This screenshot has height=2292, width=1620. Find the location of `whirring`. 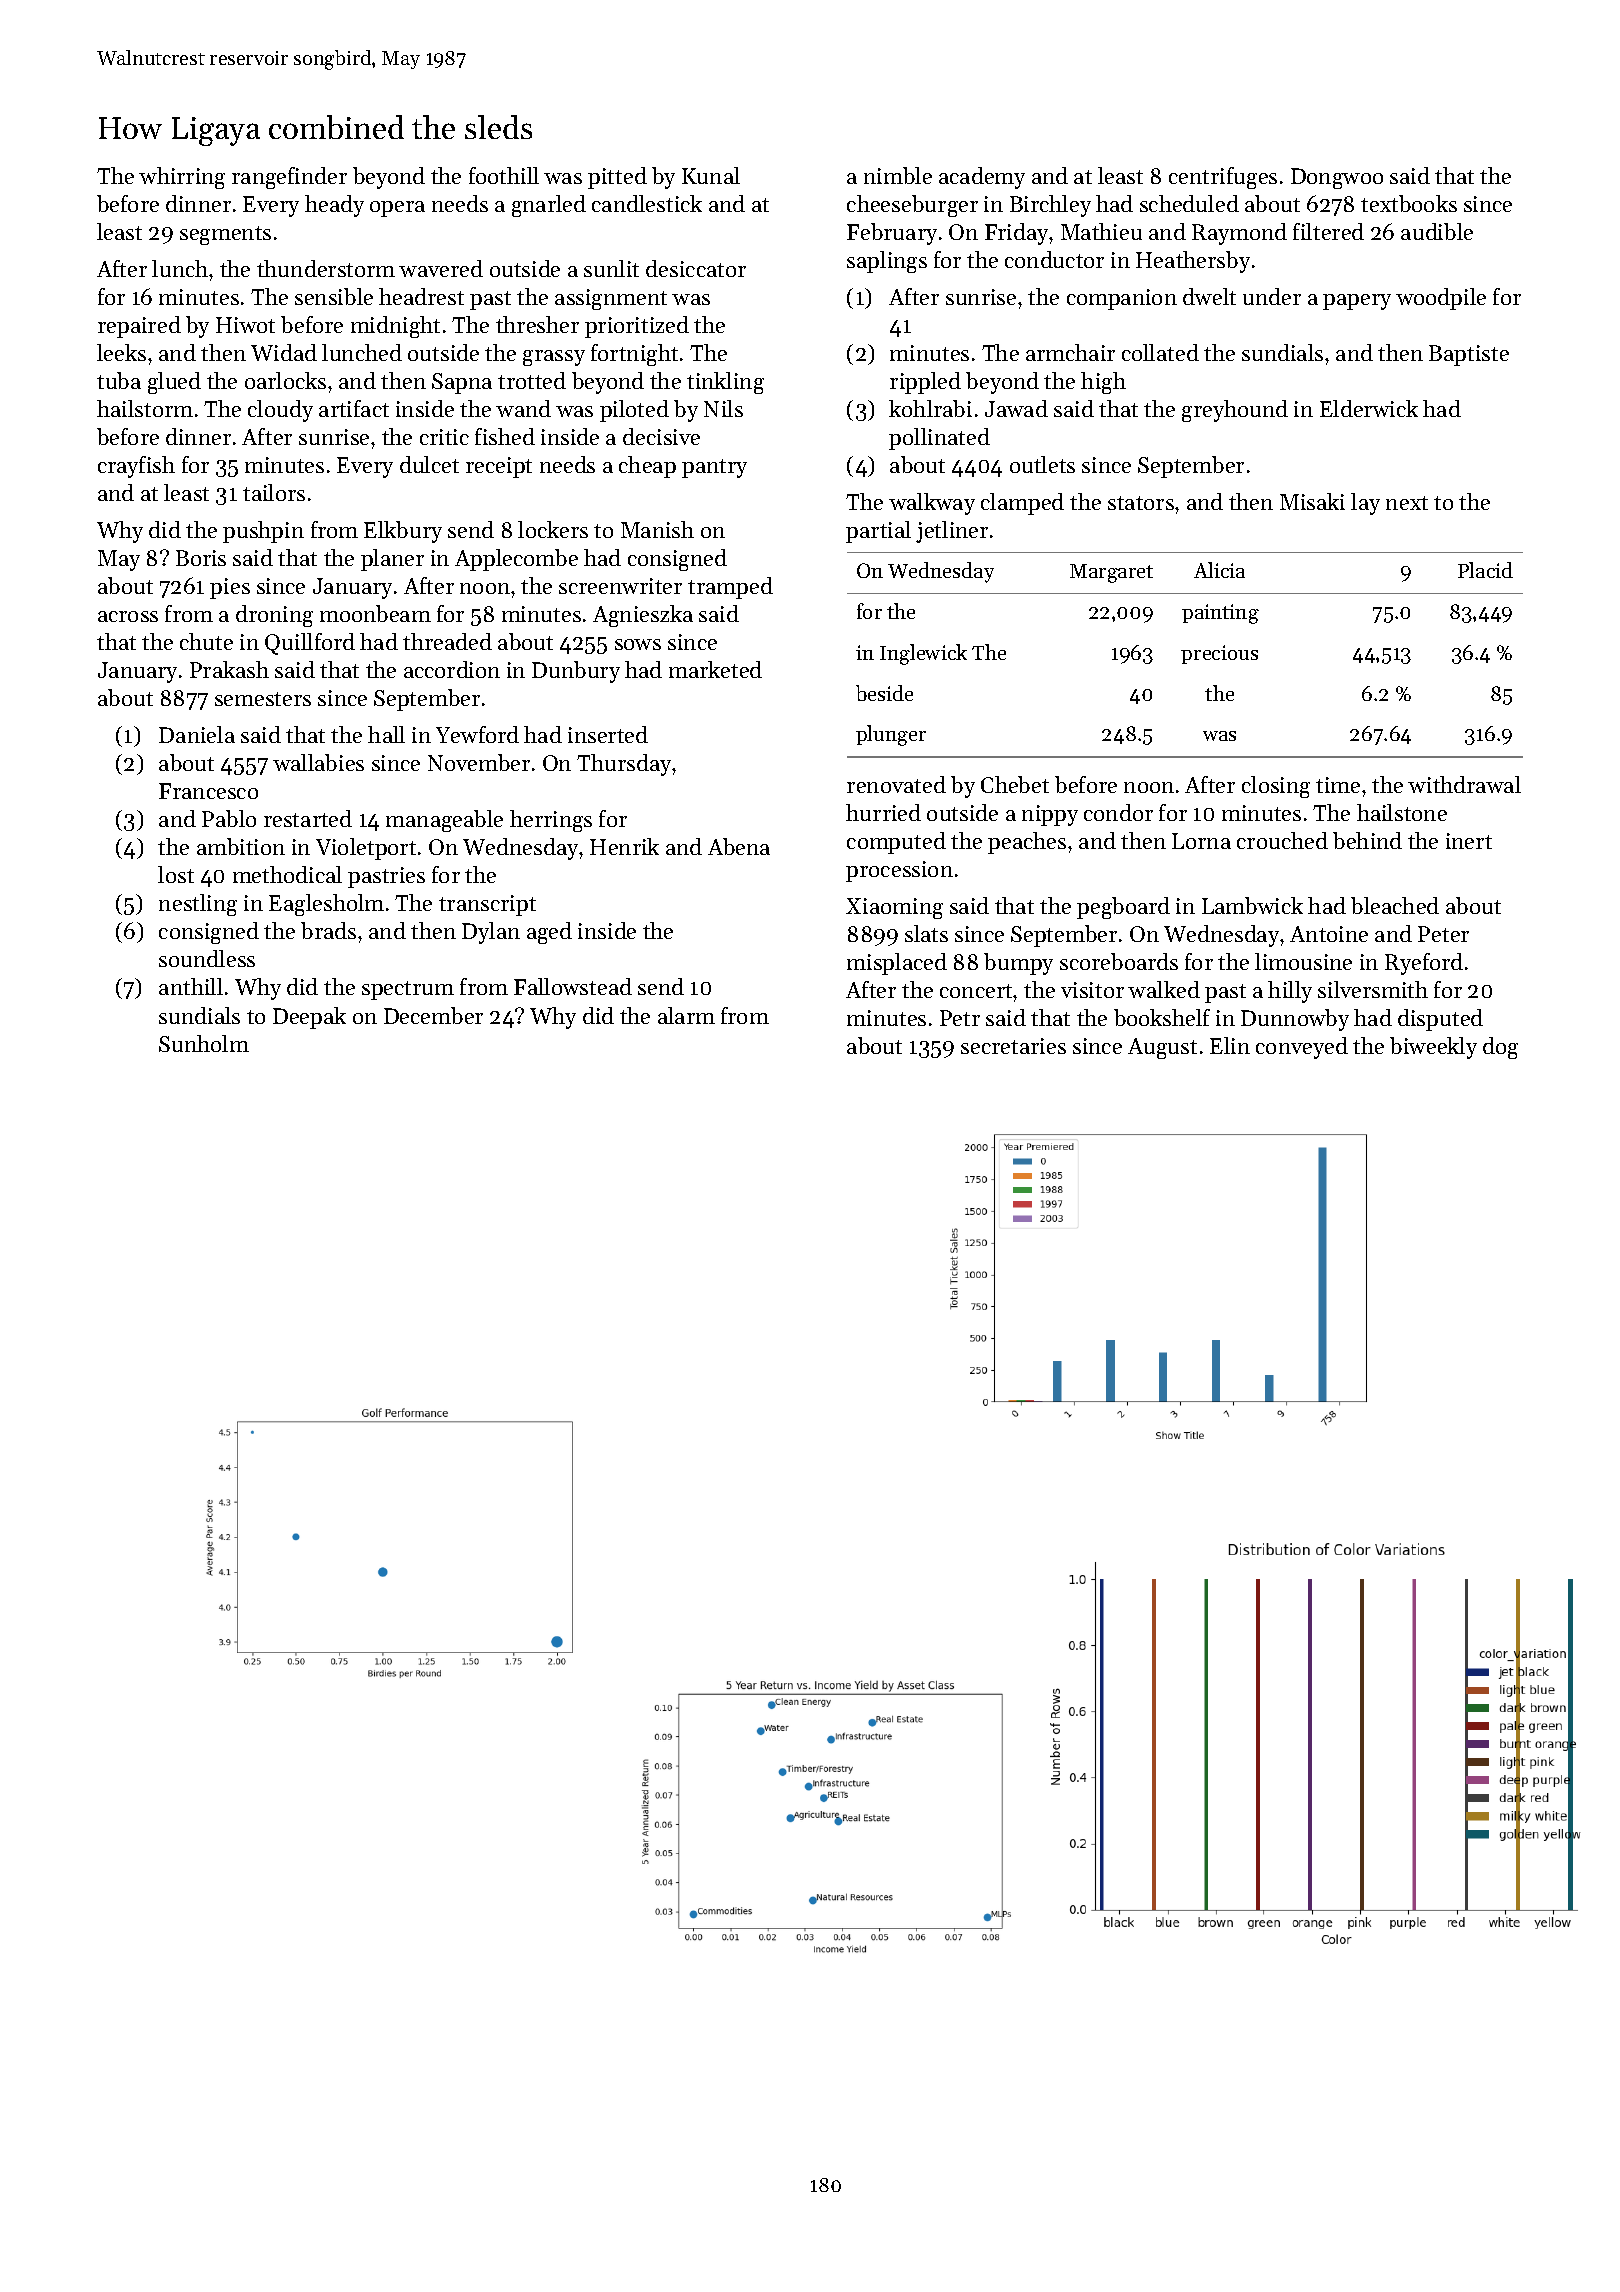

whirring is located at coordinates (182, 178).
